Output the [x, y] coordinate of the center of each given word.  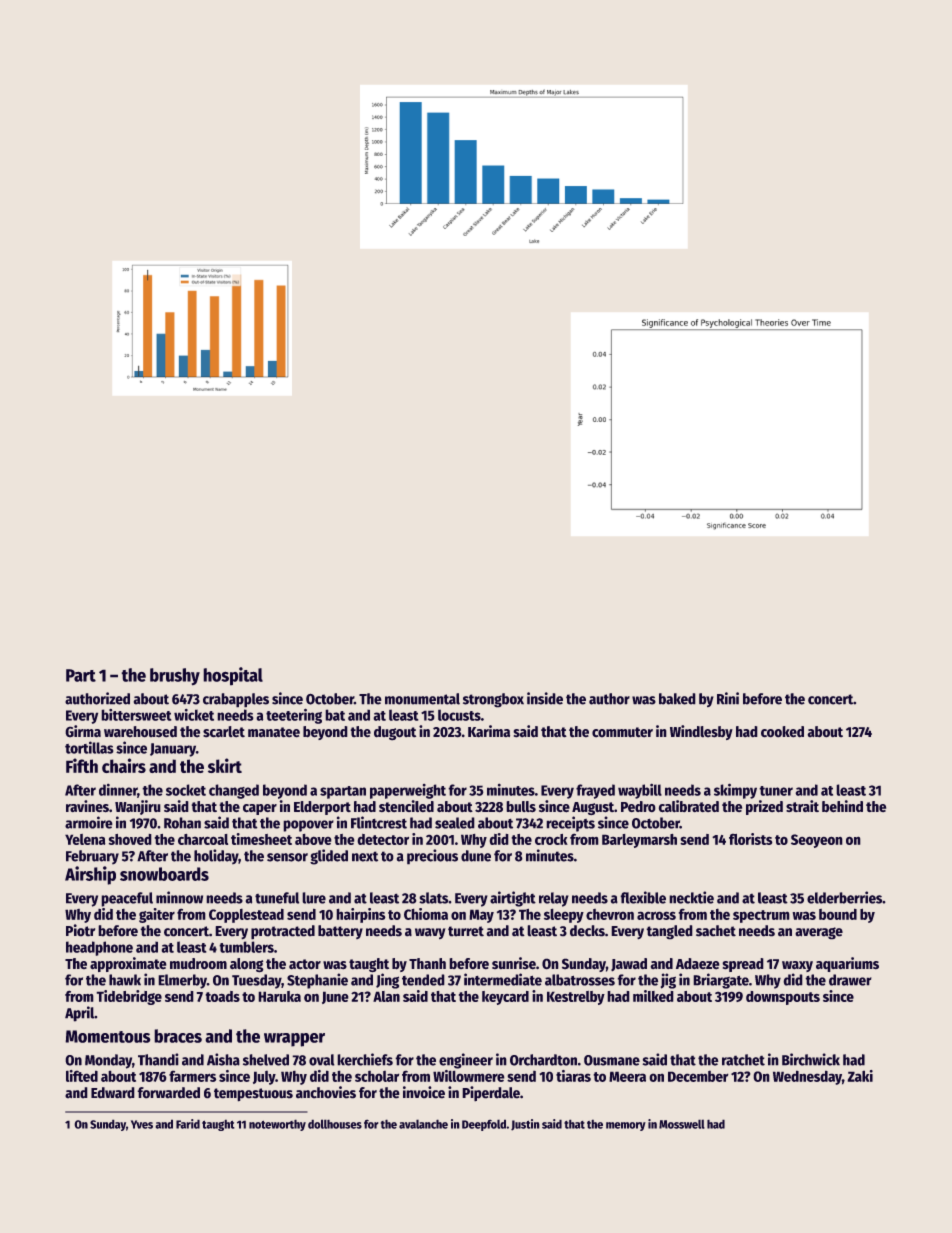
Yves [142, 1124]
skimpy [735, 791]
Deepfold [484, 1125]
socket [186, 790]
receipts [570, 824]
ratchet [743, 1060]
